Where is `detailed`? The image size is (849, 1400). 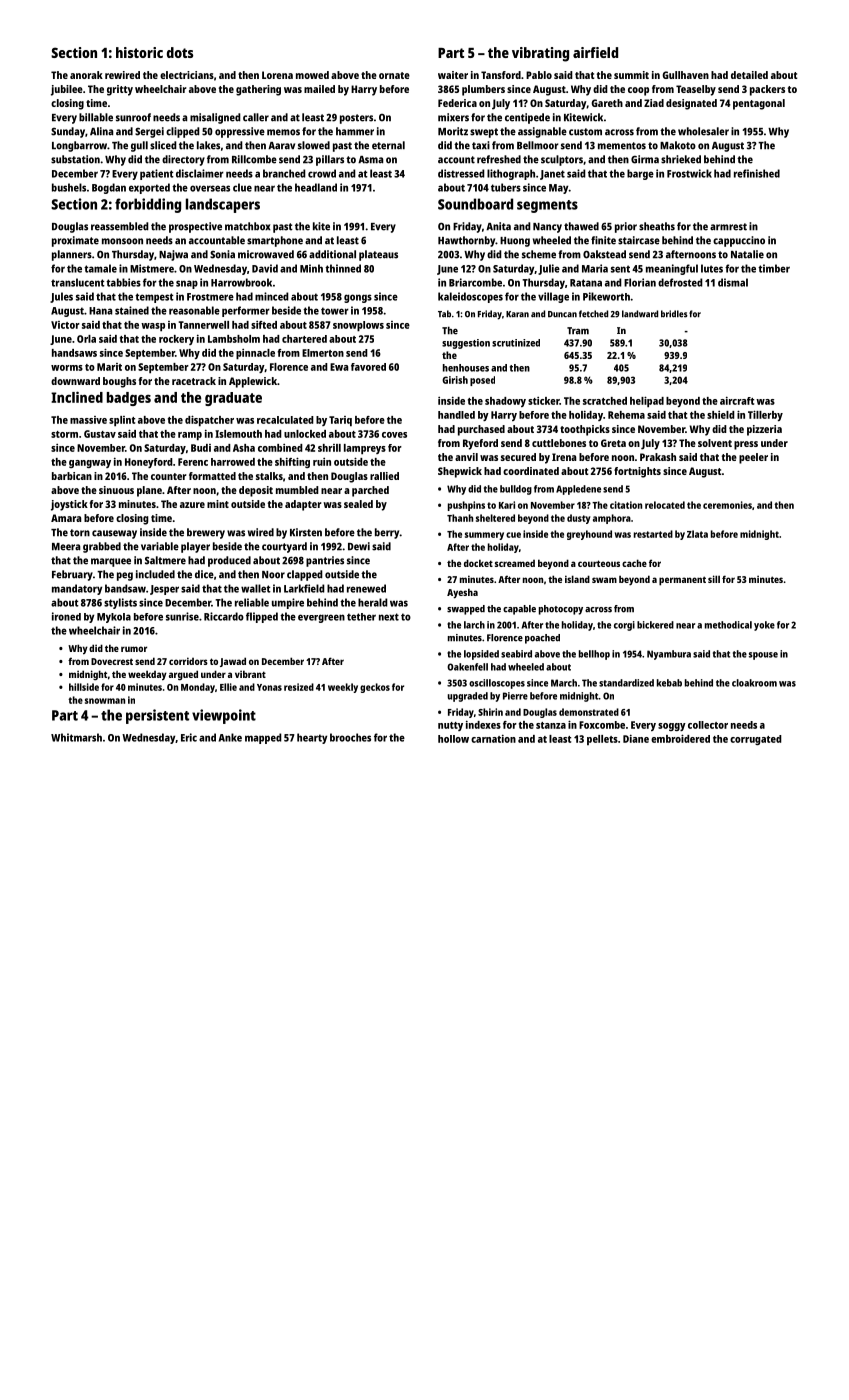
detailed is located at coordinates (749, 75).
